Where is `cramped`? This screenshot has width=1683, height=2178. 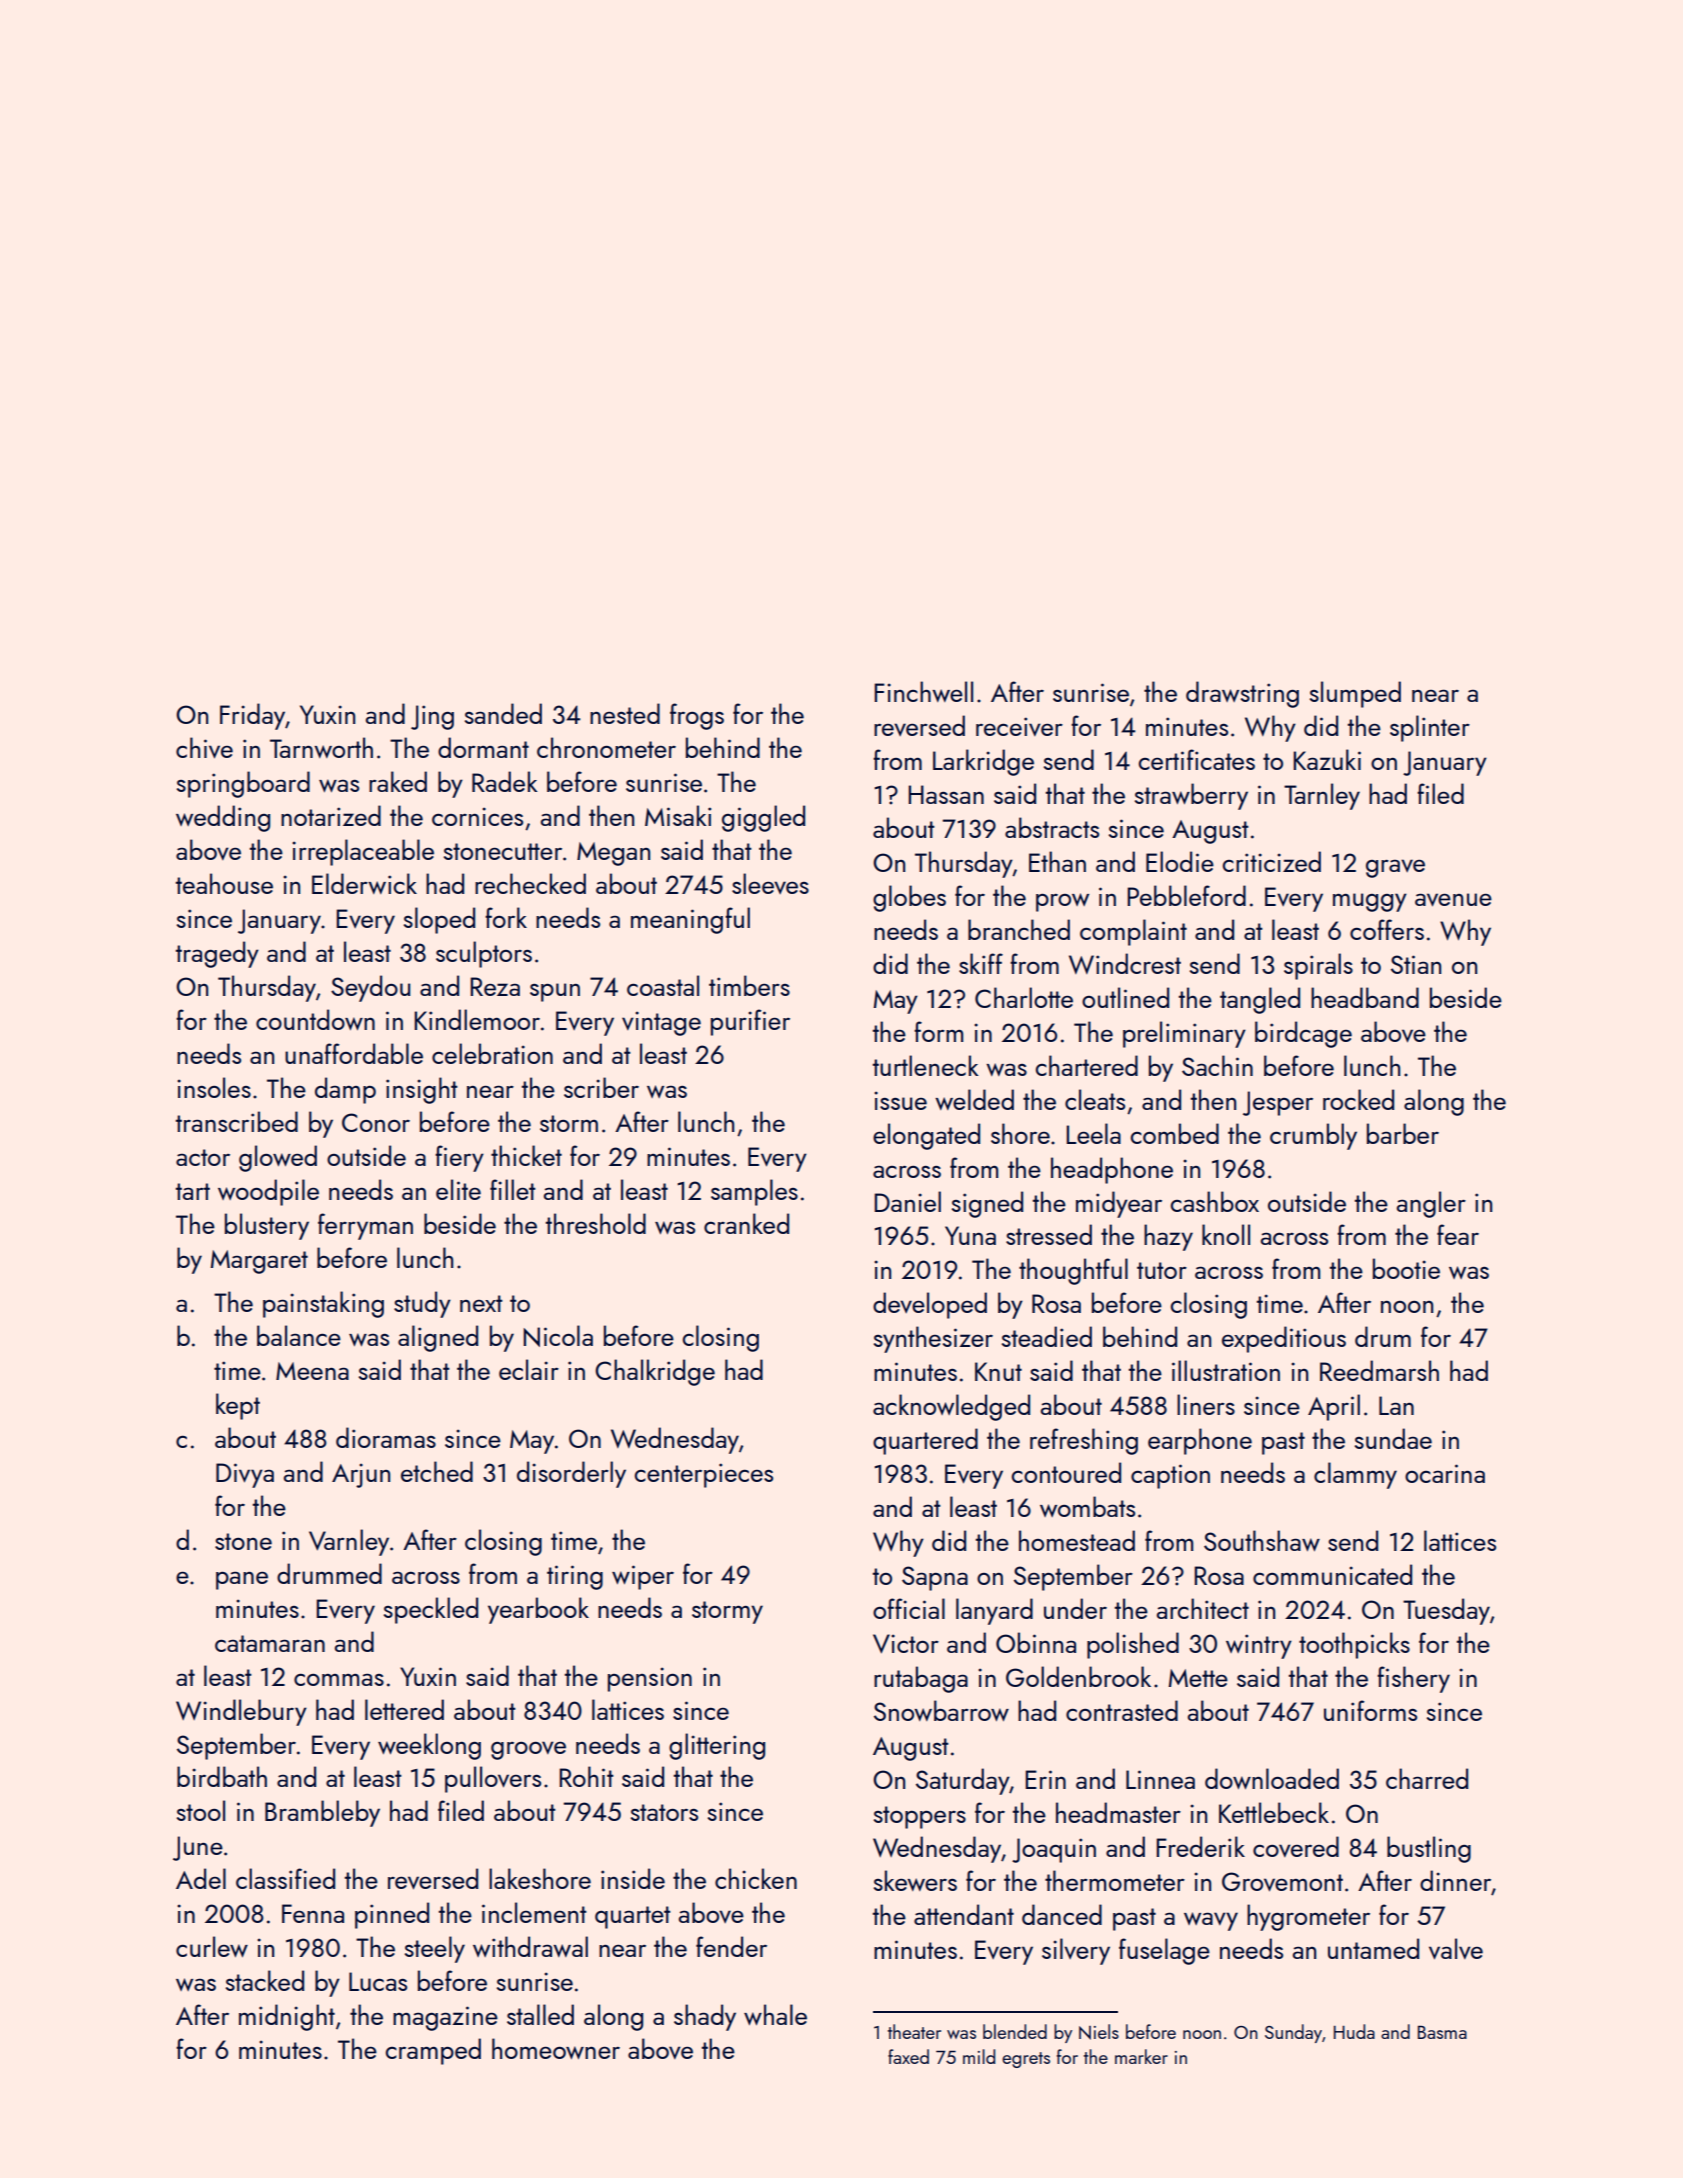
cramped is located at coordinates (433, 2051).
